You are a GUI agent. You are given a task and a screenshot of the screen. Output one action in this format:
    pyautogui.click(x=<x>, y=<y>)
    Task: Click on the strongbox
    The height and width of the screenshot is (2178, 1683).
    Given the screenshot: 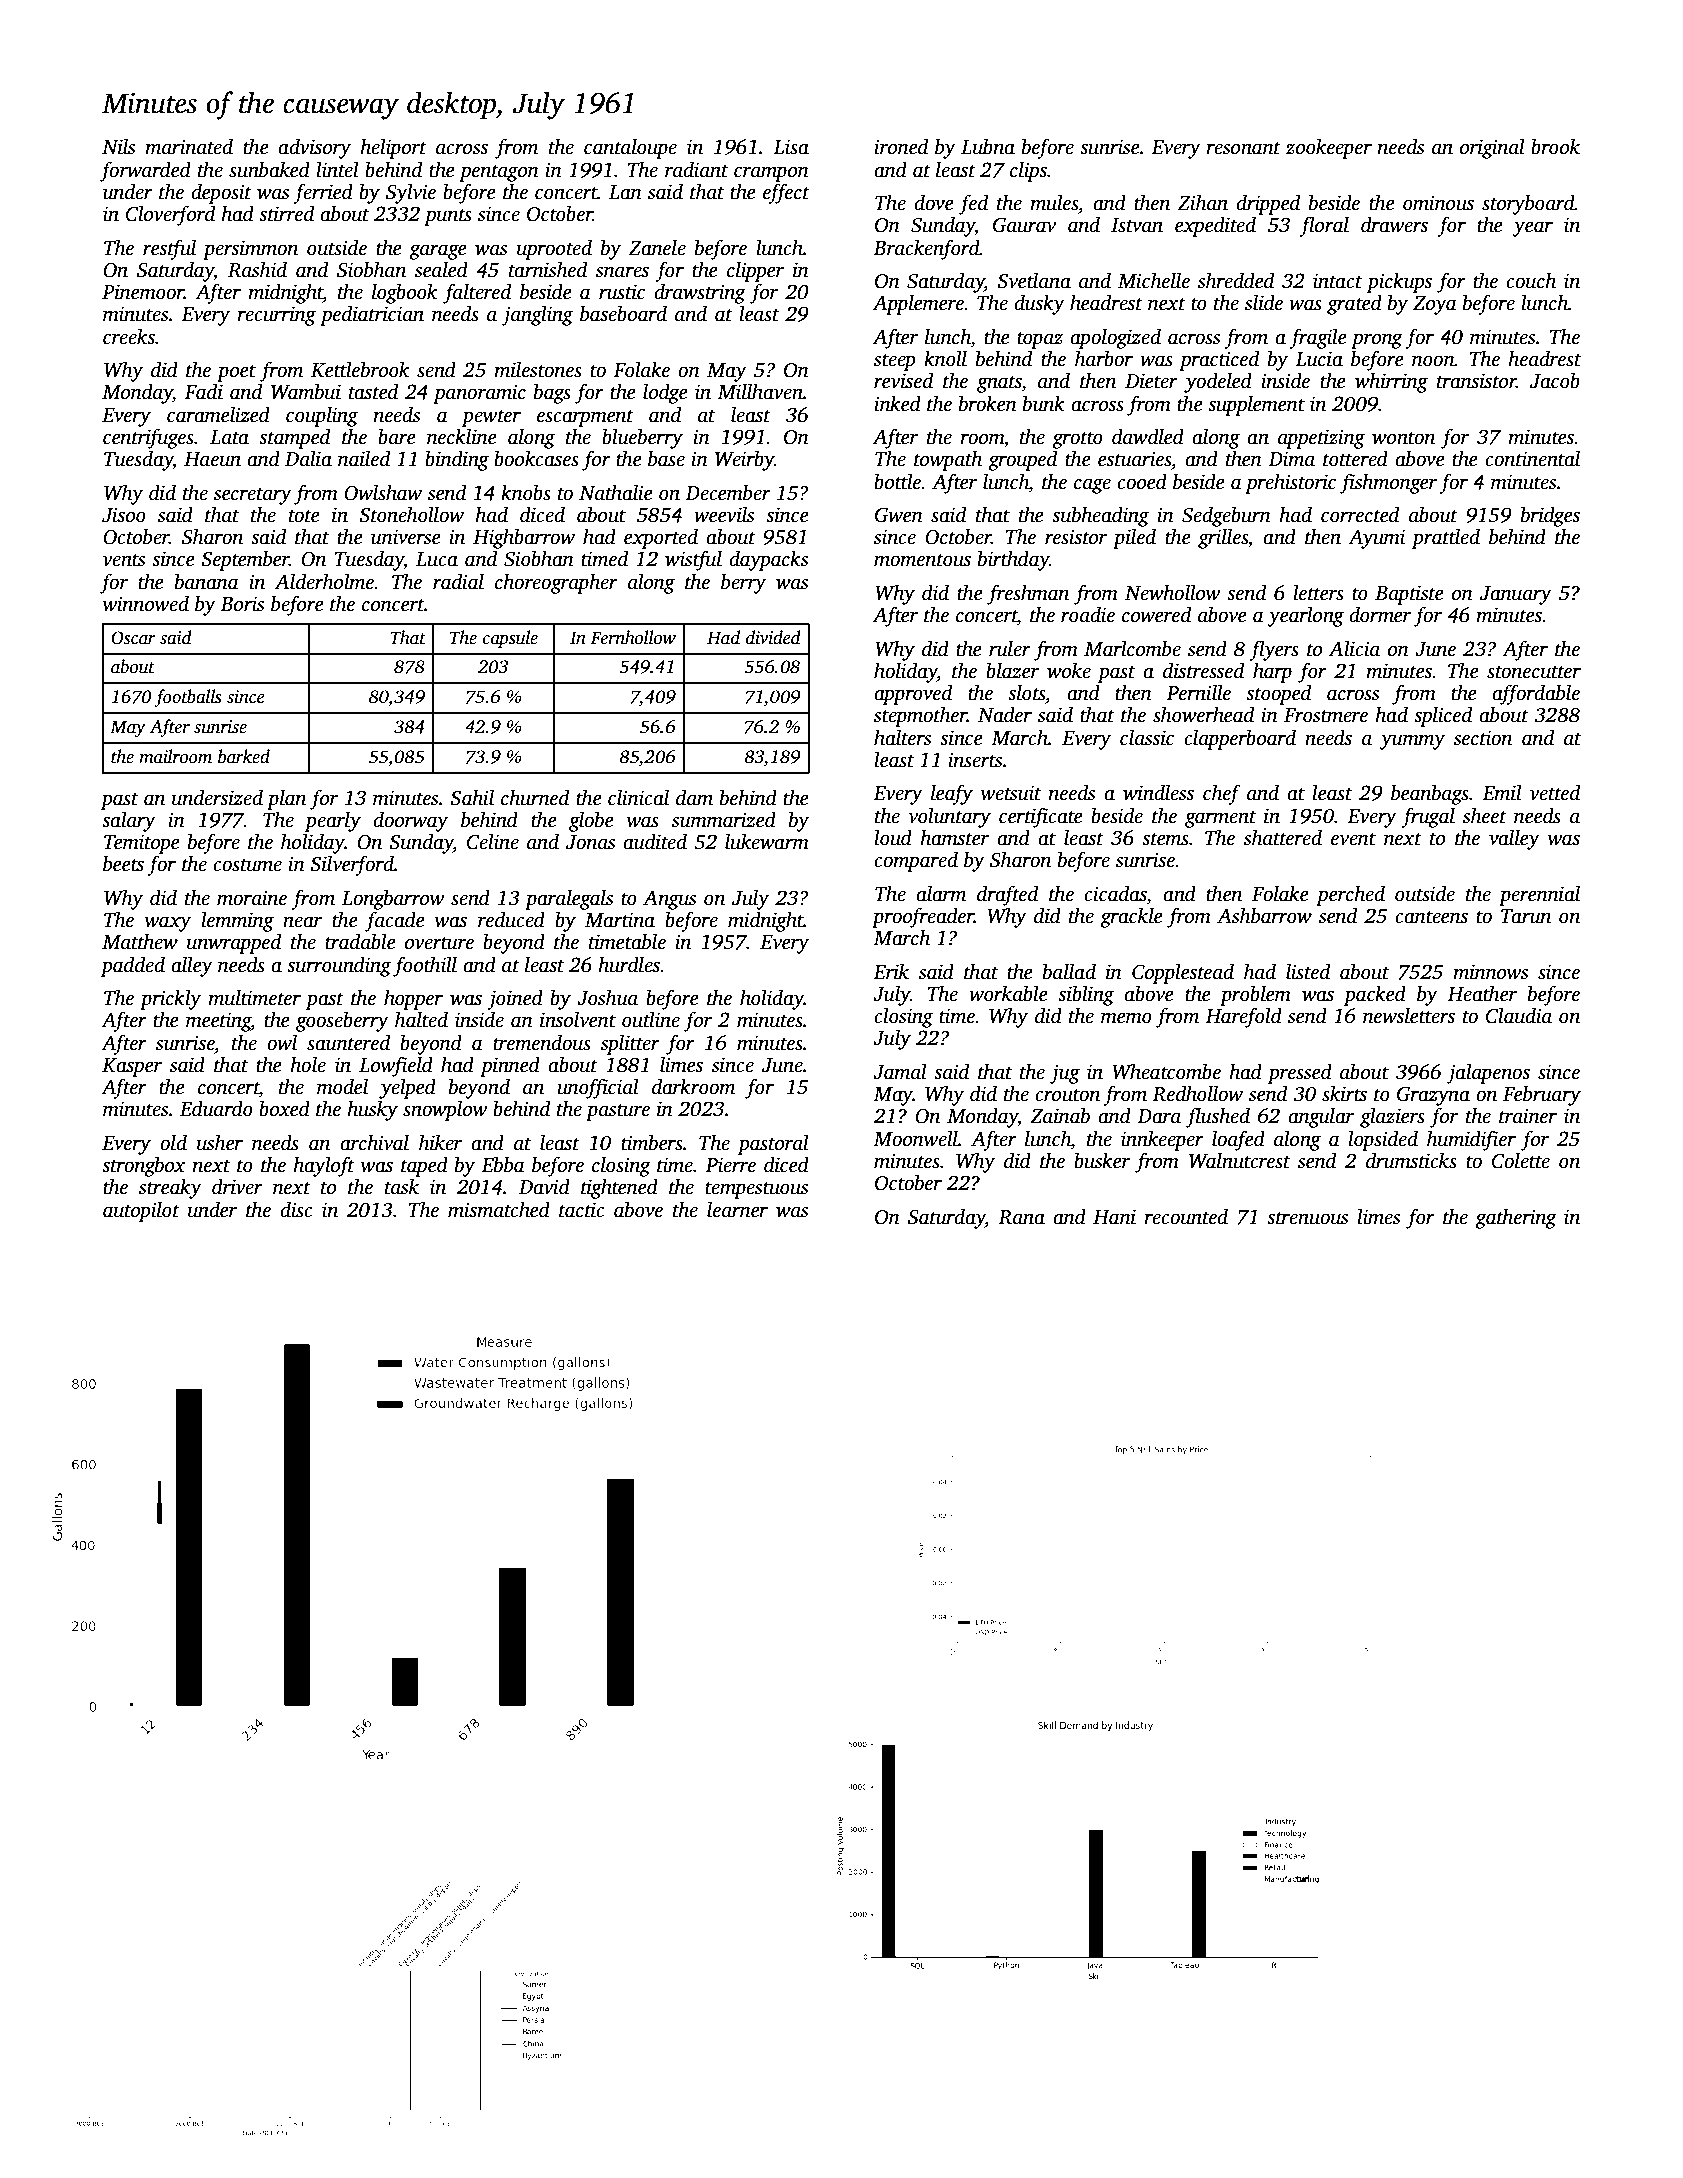 What is the action you would take?
    pyautogui.click(x=144, y=1166)
